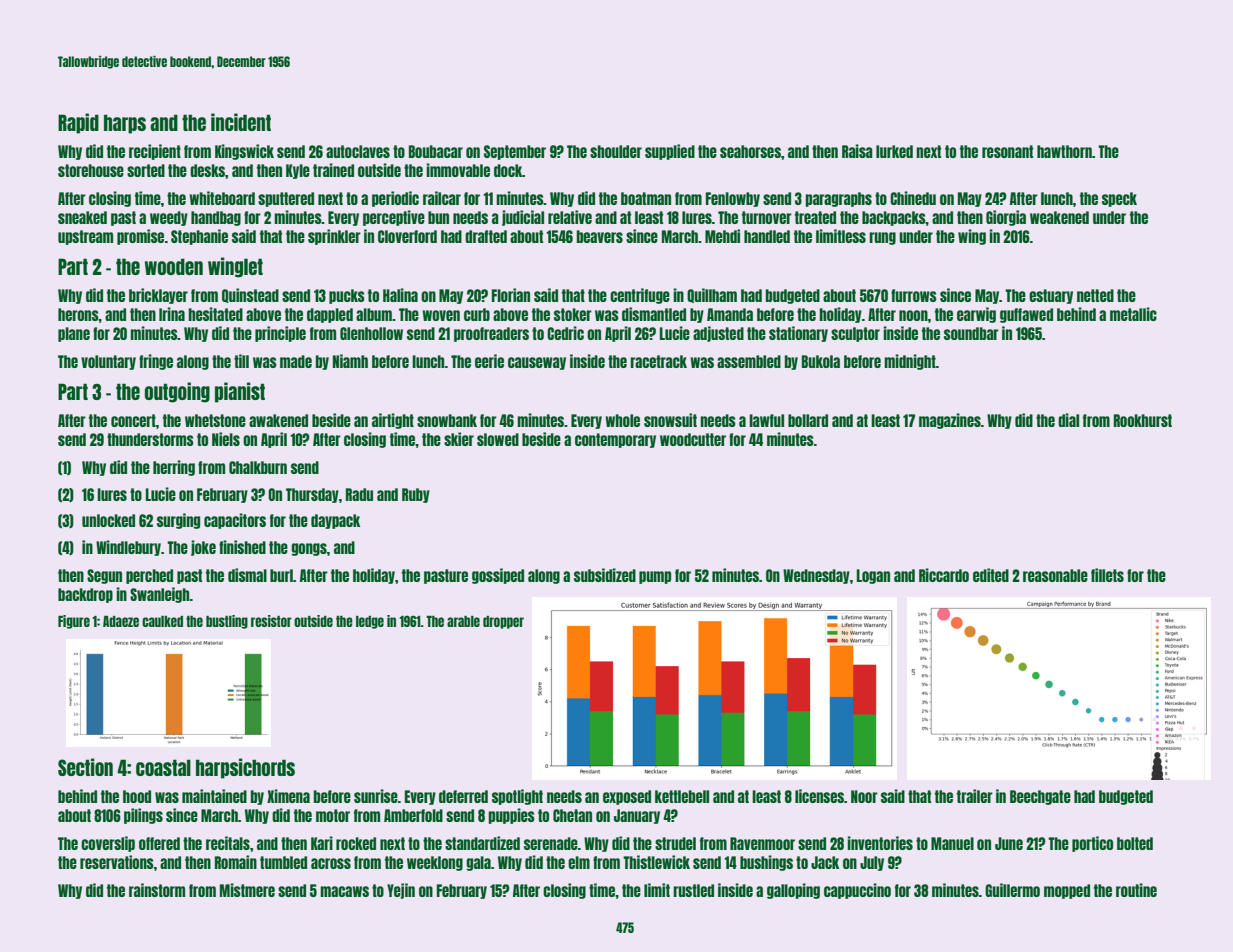 The image size is (1233, 952). Describe the element at coordinates (640, 296) in the screenshot. I see `centrifuge` at that location.
